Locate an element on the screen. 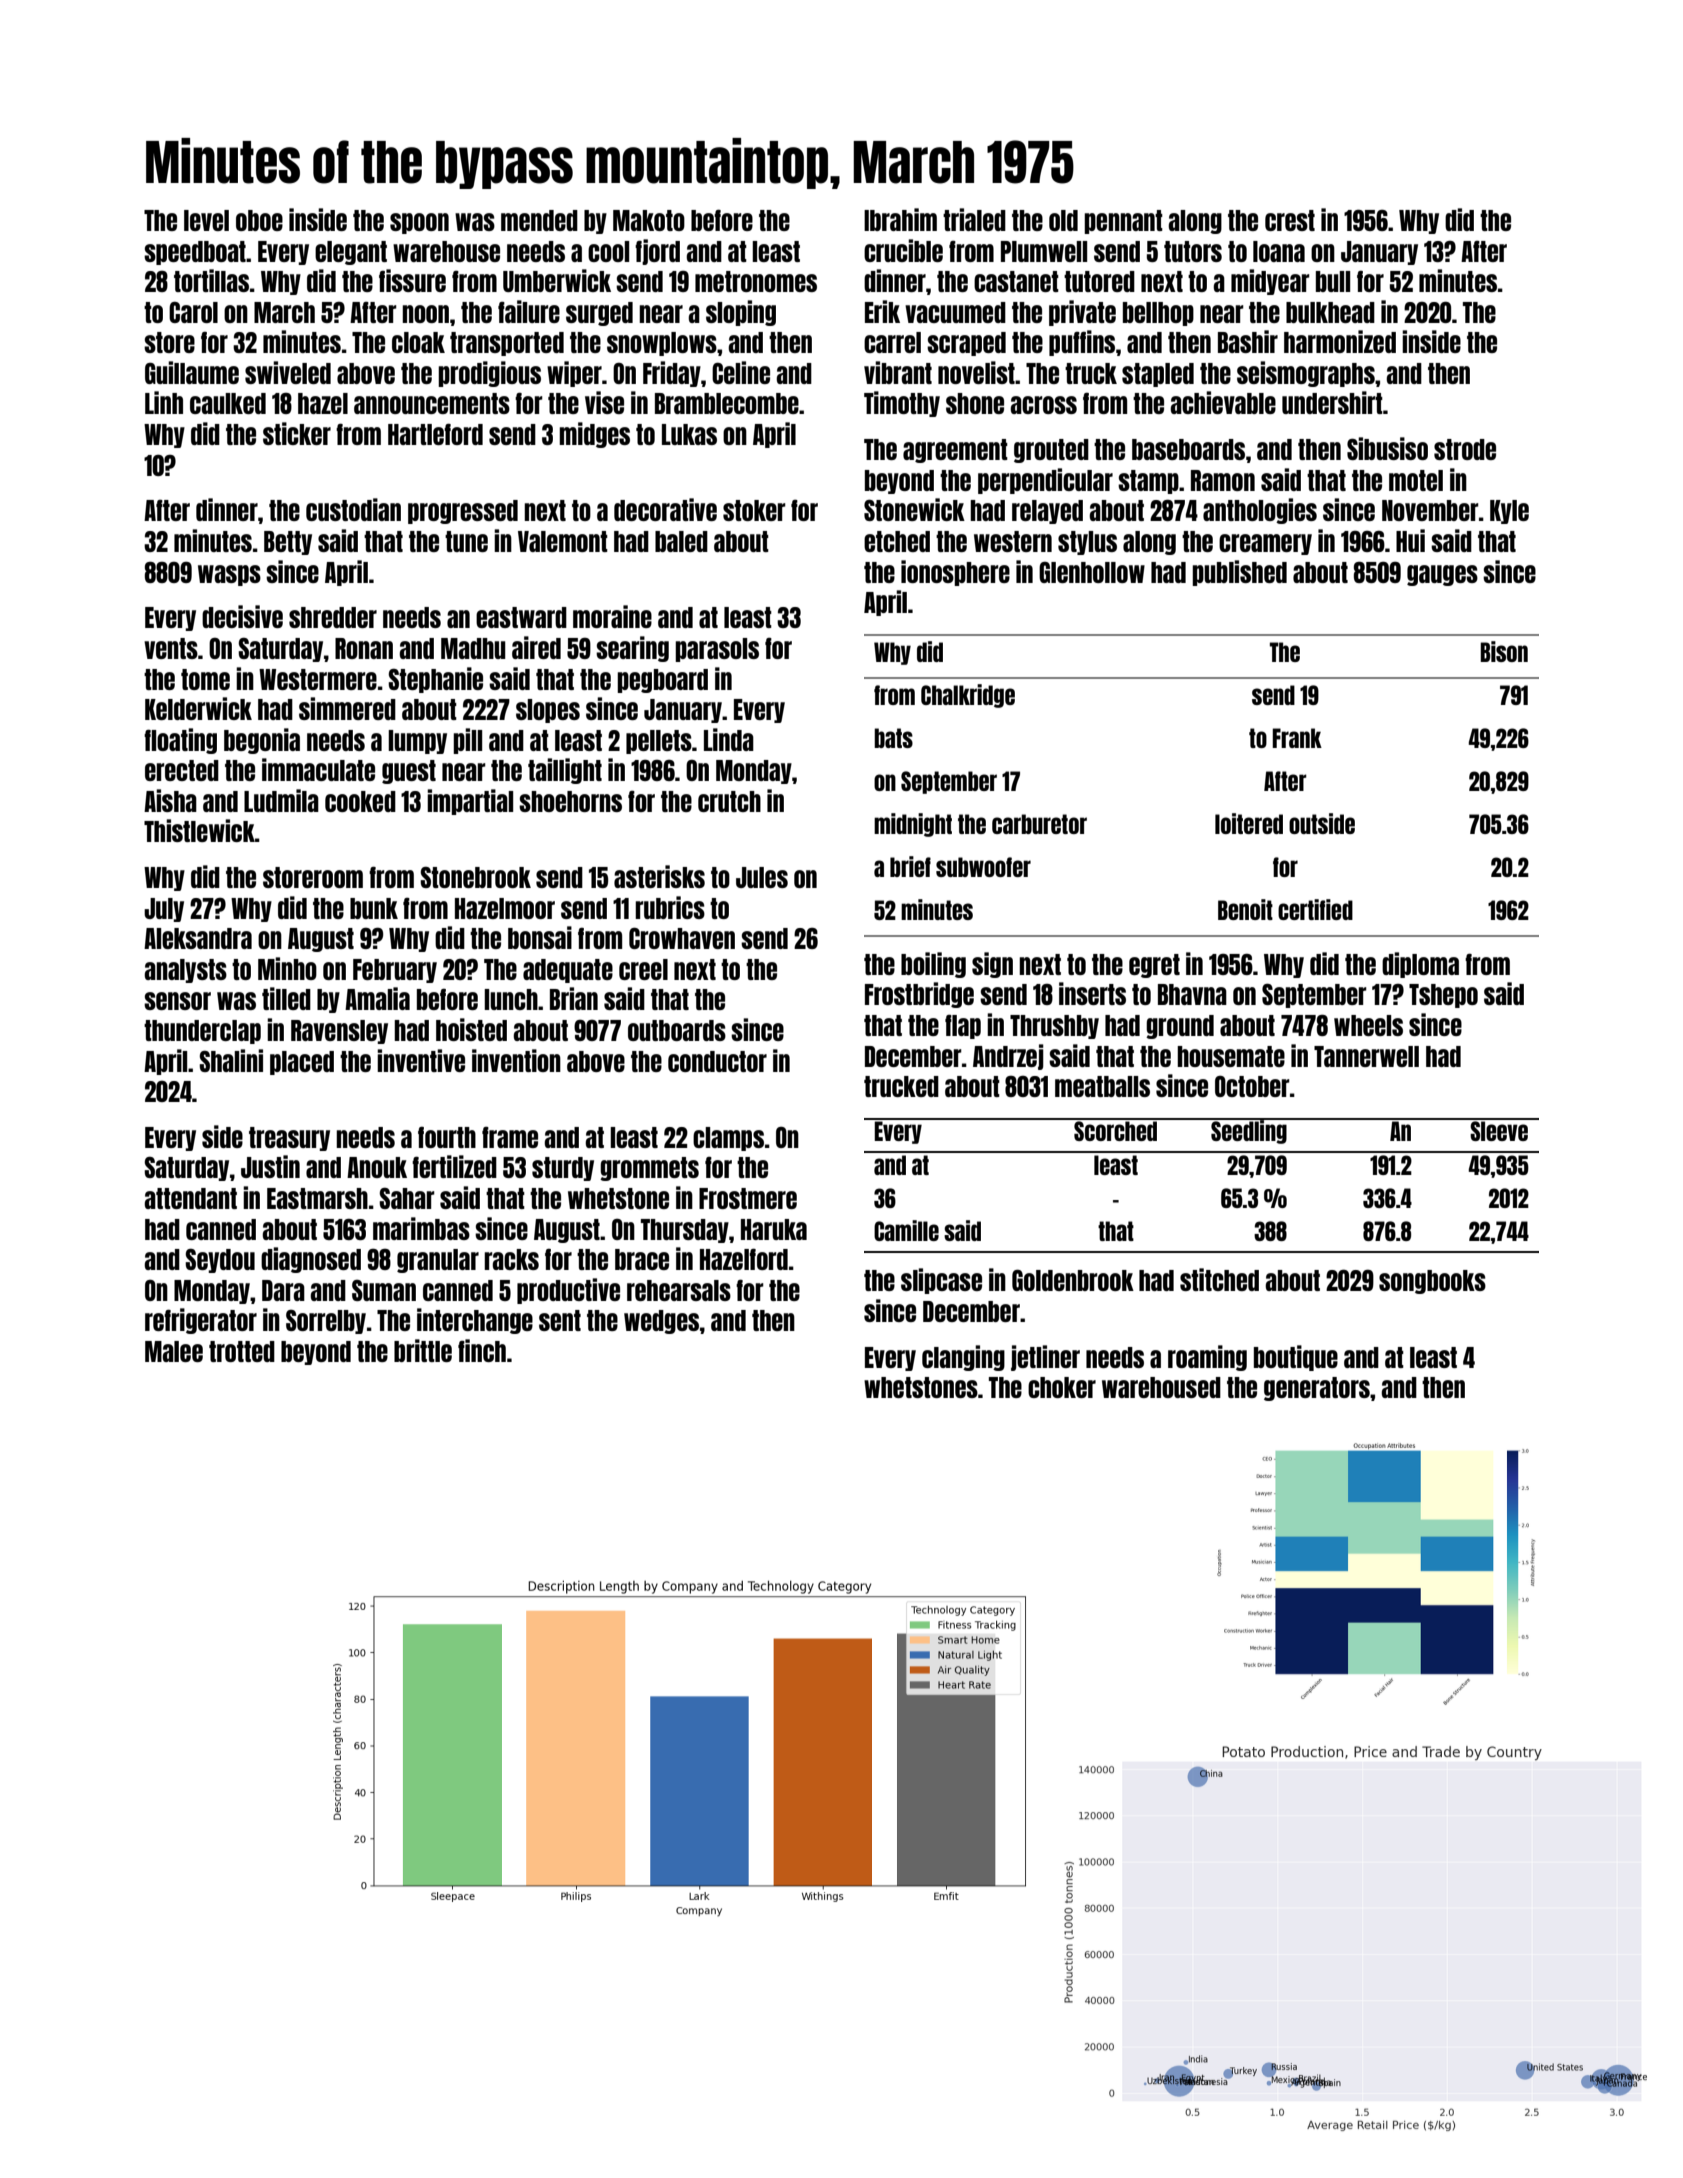 The height and width of the screenshot is (2178, 1683). strode is located at coordinates (1465, 449).
